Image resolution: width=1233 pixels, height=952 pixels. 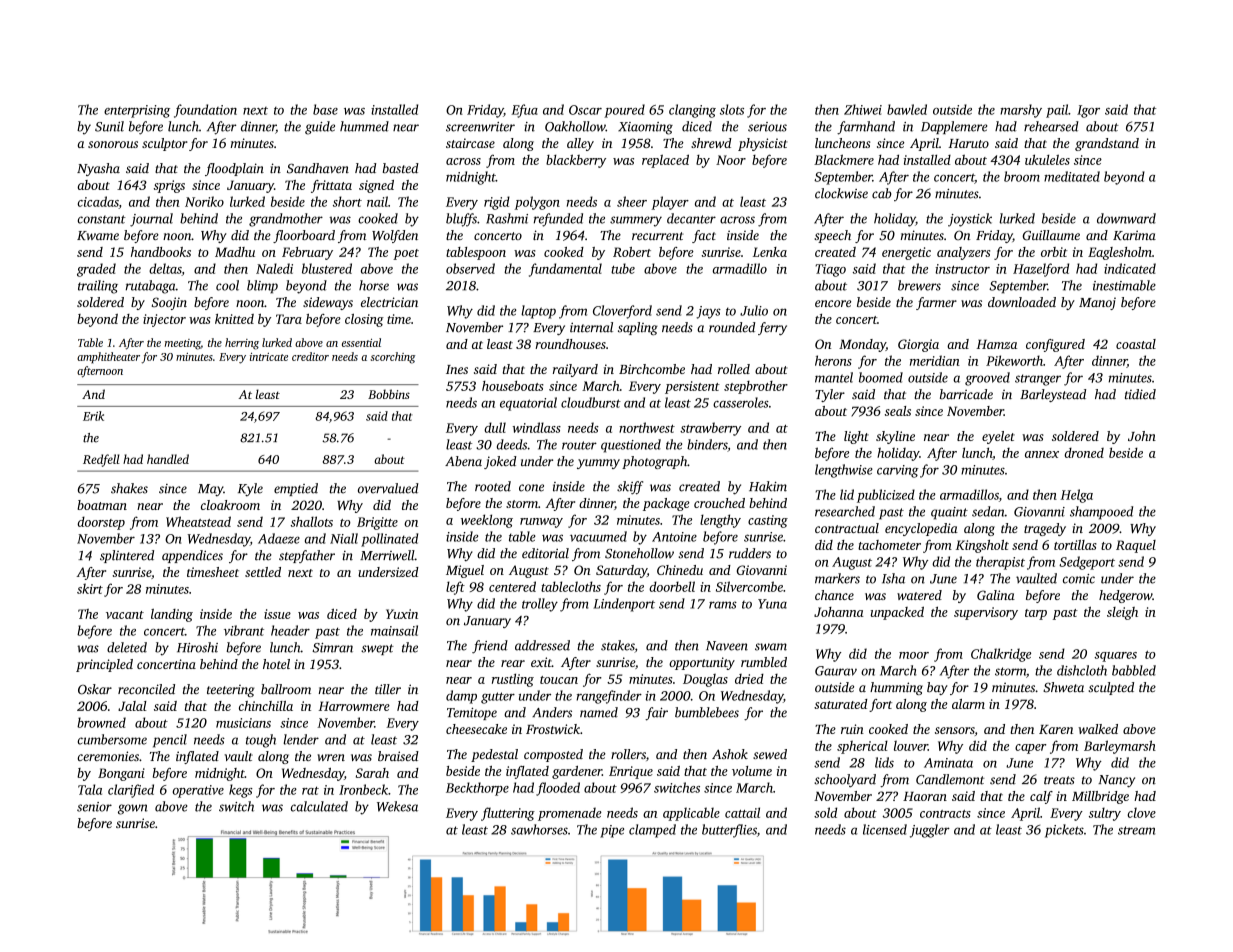 I want to click on butterflies, so click(x=729, y=831).
